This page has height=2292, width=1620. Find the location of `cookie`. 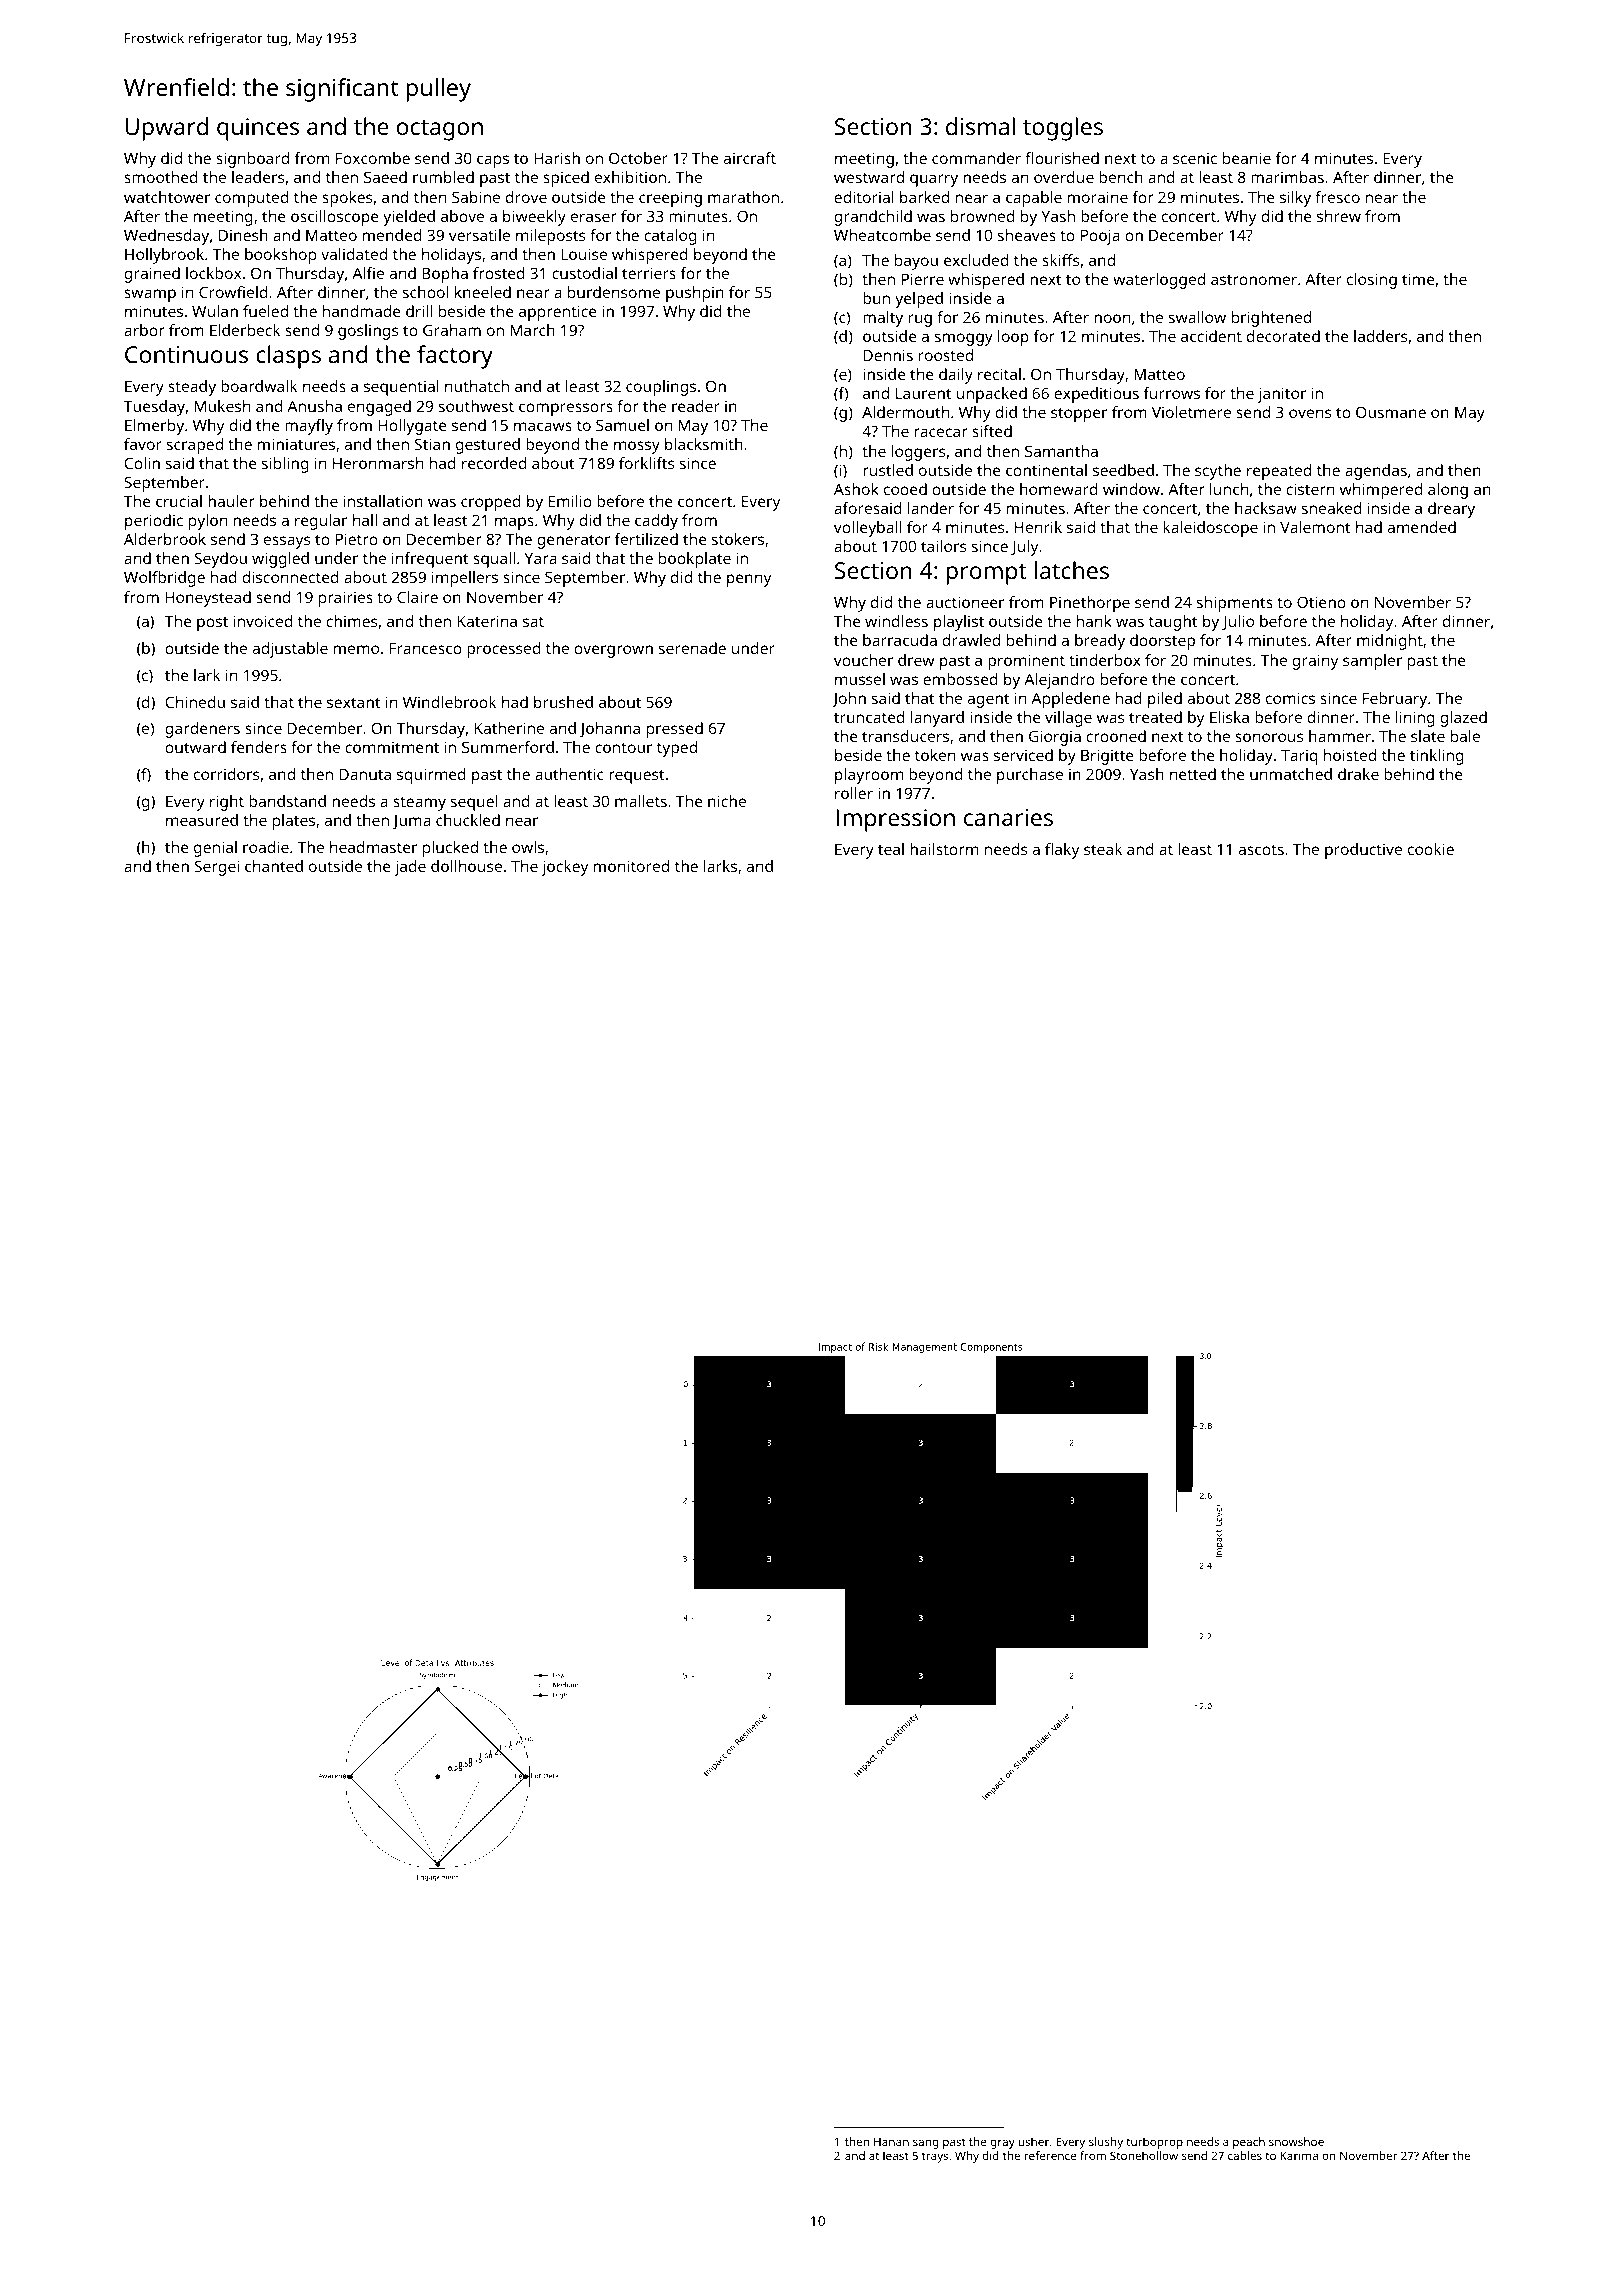

cookie is located at coordinates (1431, 849).
